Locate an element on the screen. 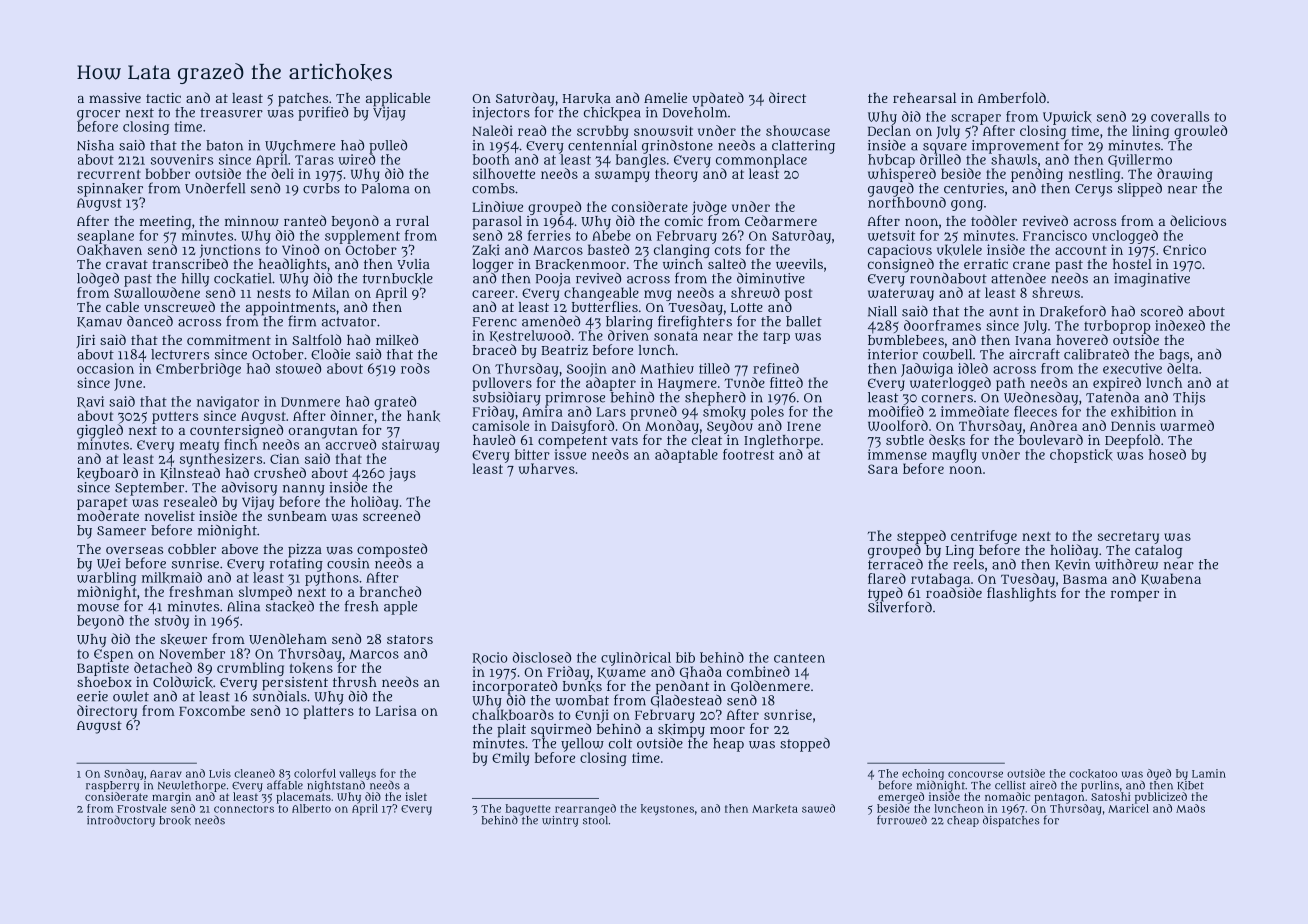 Image resolution: width=1308 pixels, height=924 pixels. stepped is located at coordinates (921, 537).
